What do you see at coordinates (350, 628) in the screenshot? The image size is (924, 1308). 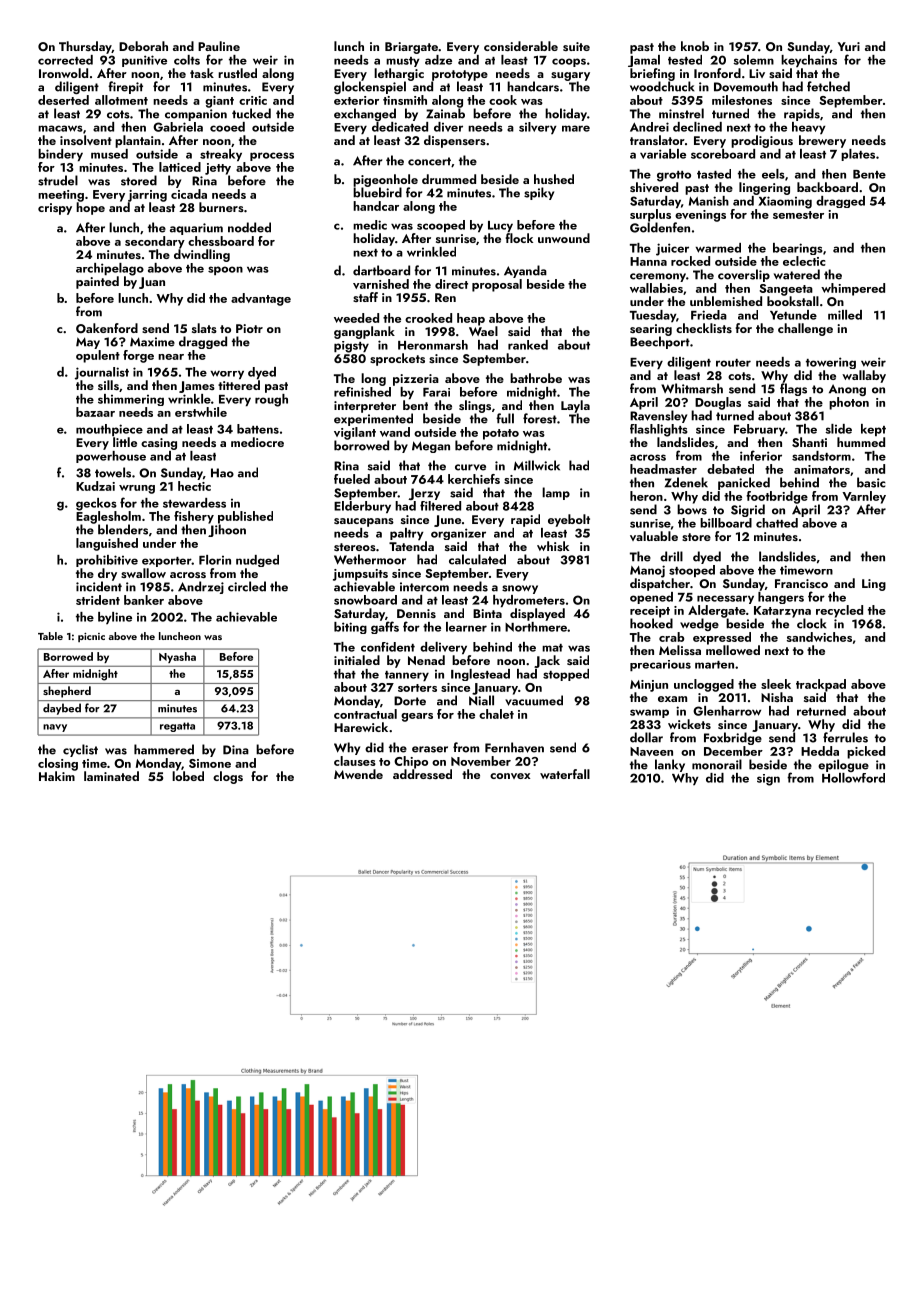 I see `biting` at bounding box center [350, 628].
